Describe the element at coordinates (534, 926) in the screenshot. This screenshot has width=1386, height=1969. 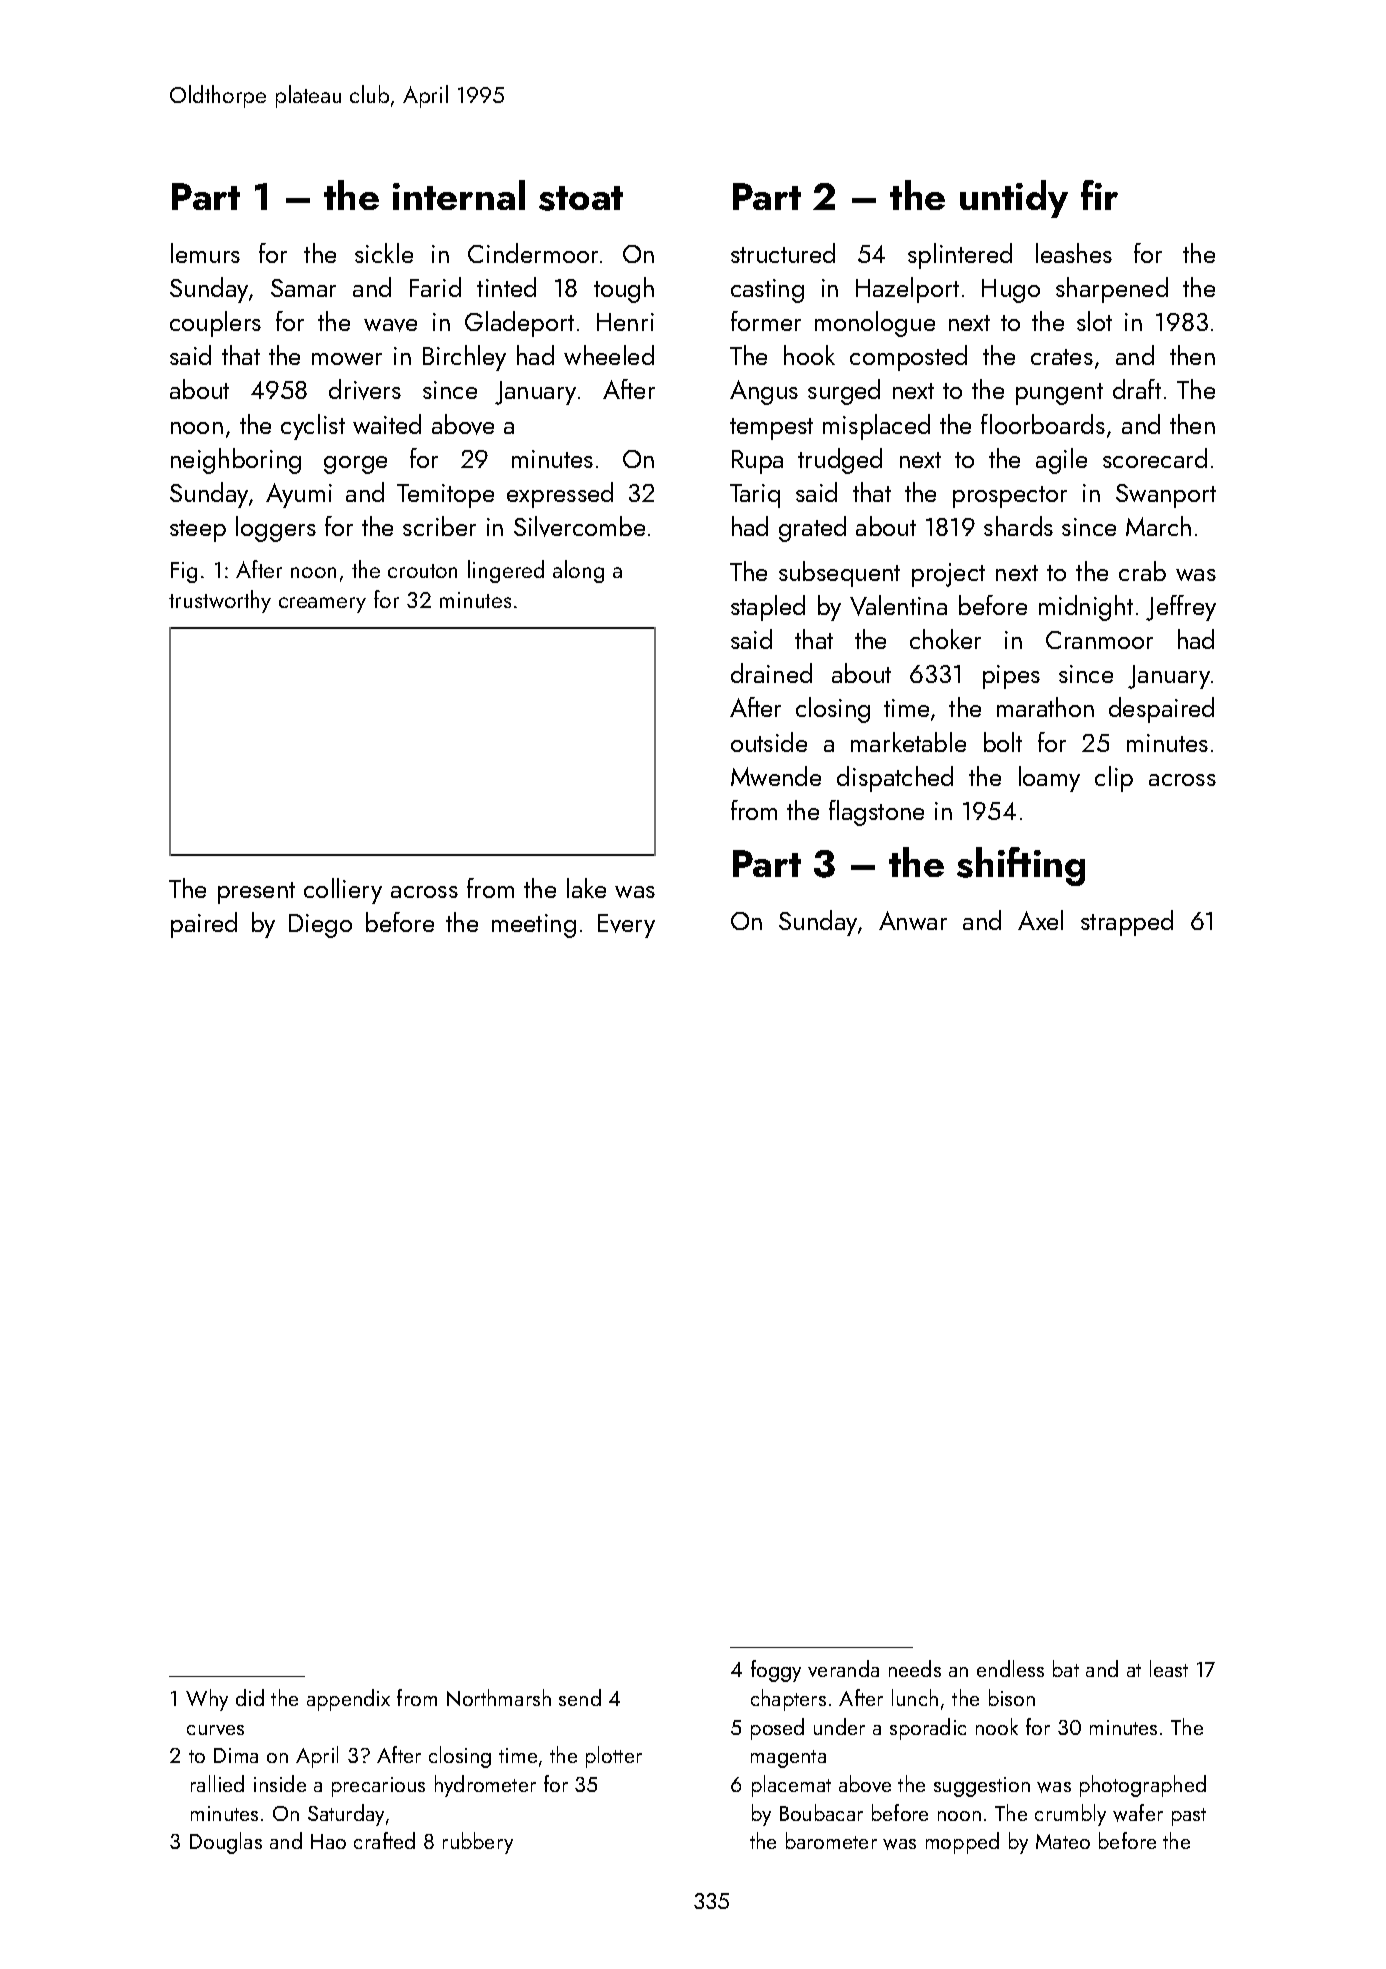
I see `meeting` at that location.
